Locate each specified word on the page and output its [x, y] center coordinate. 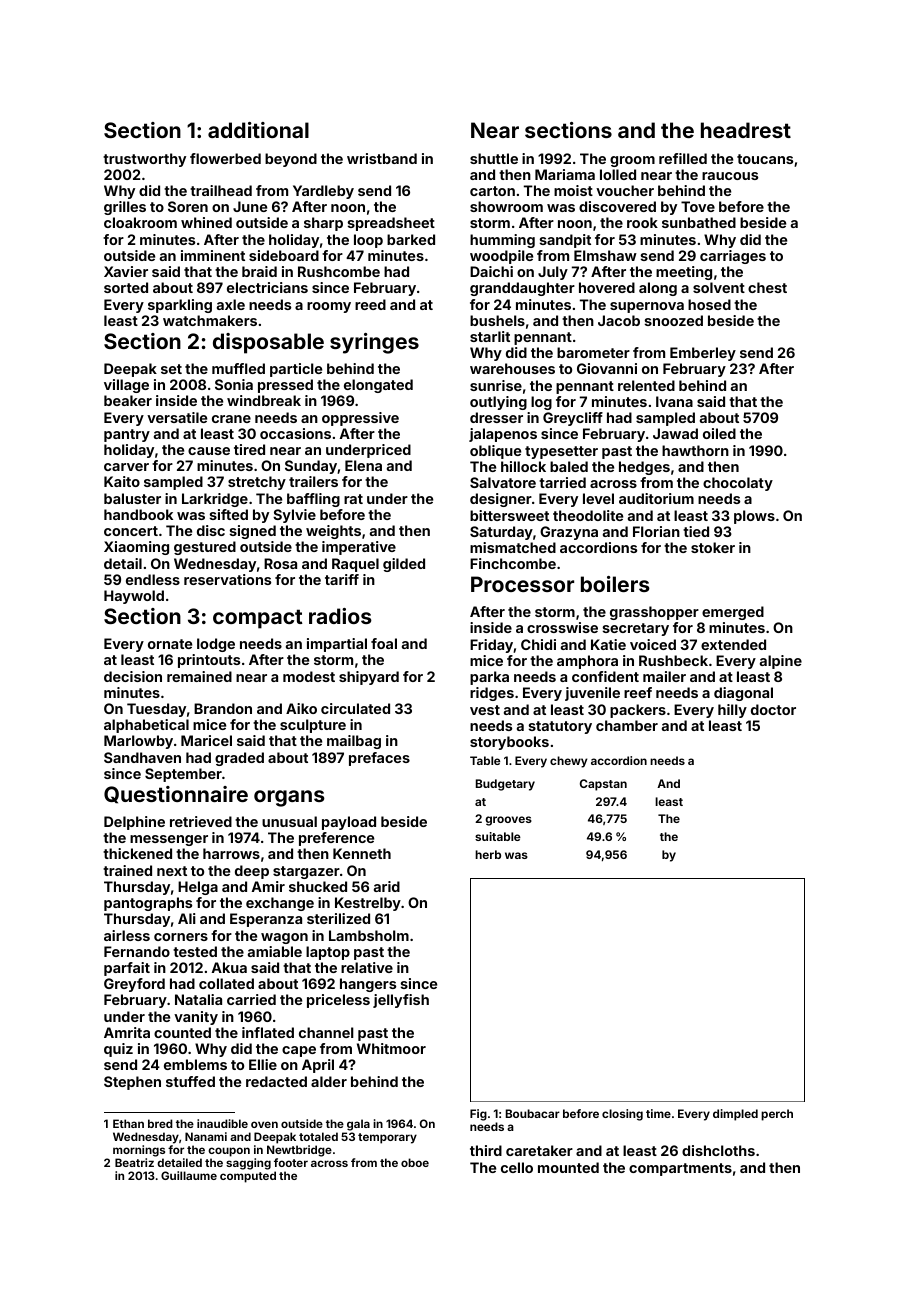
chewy [568, 762]
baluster [132, 498]
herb [488, 854]
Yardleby [323, 192]
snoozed [674, 320]
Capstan [603, 785]
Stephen [132, 1083]
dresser [496, 417]
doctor [773, 709]
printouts [209, 661]
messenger [169, 840]
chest [767, 287]
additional [258, 130]
